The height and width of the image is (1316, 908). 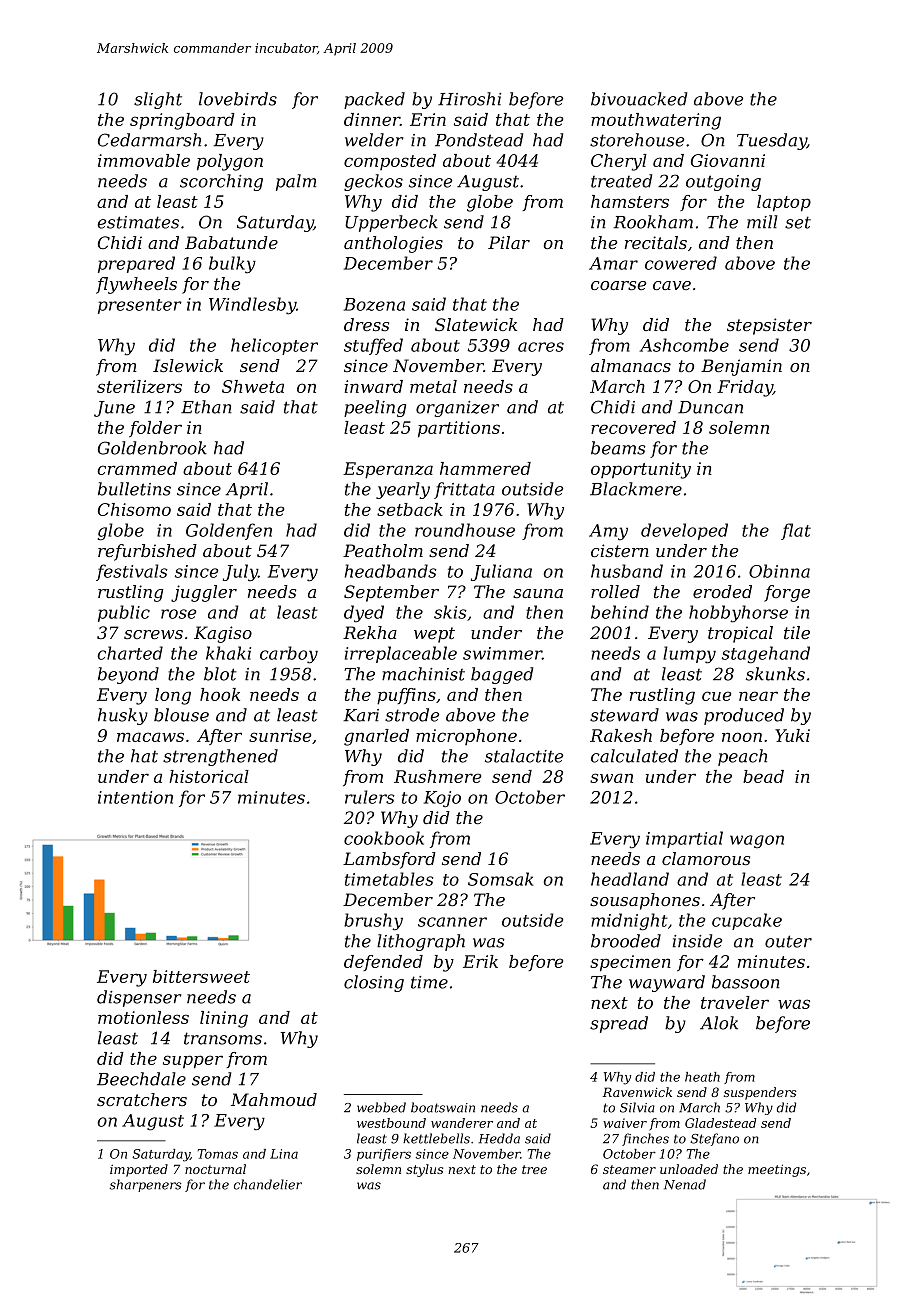 What do you see at coordinates (777, 1170) in the image?
I see `meetings` at bounding box center [777, 1170].
